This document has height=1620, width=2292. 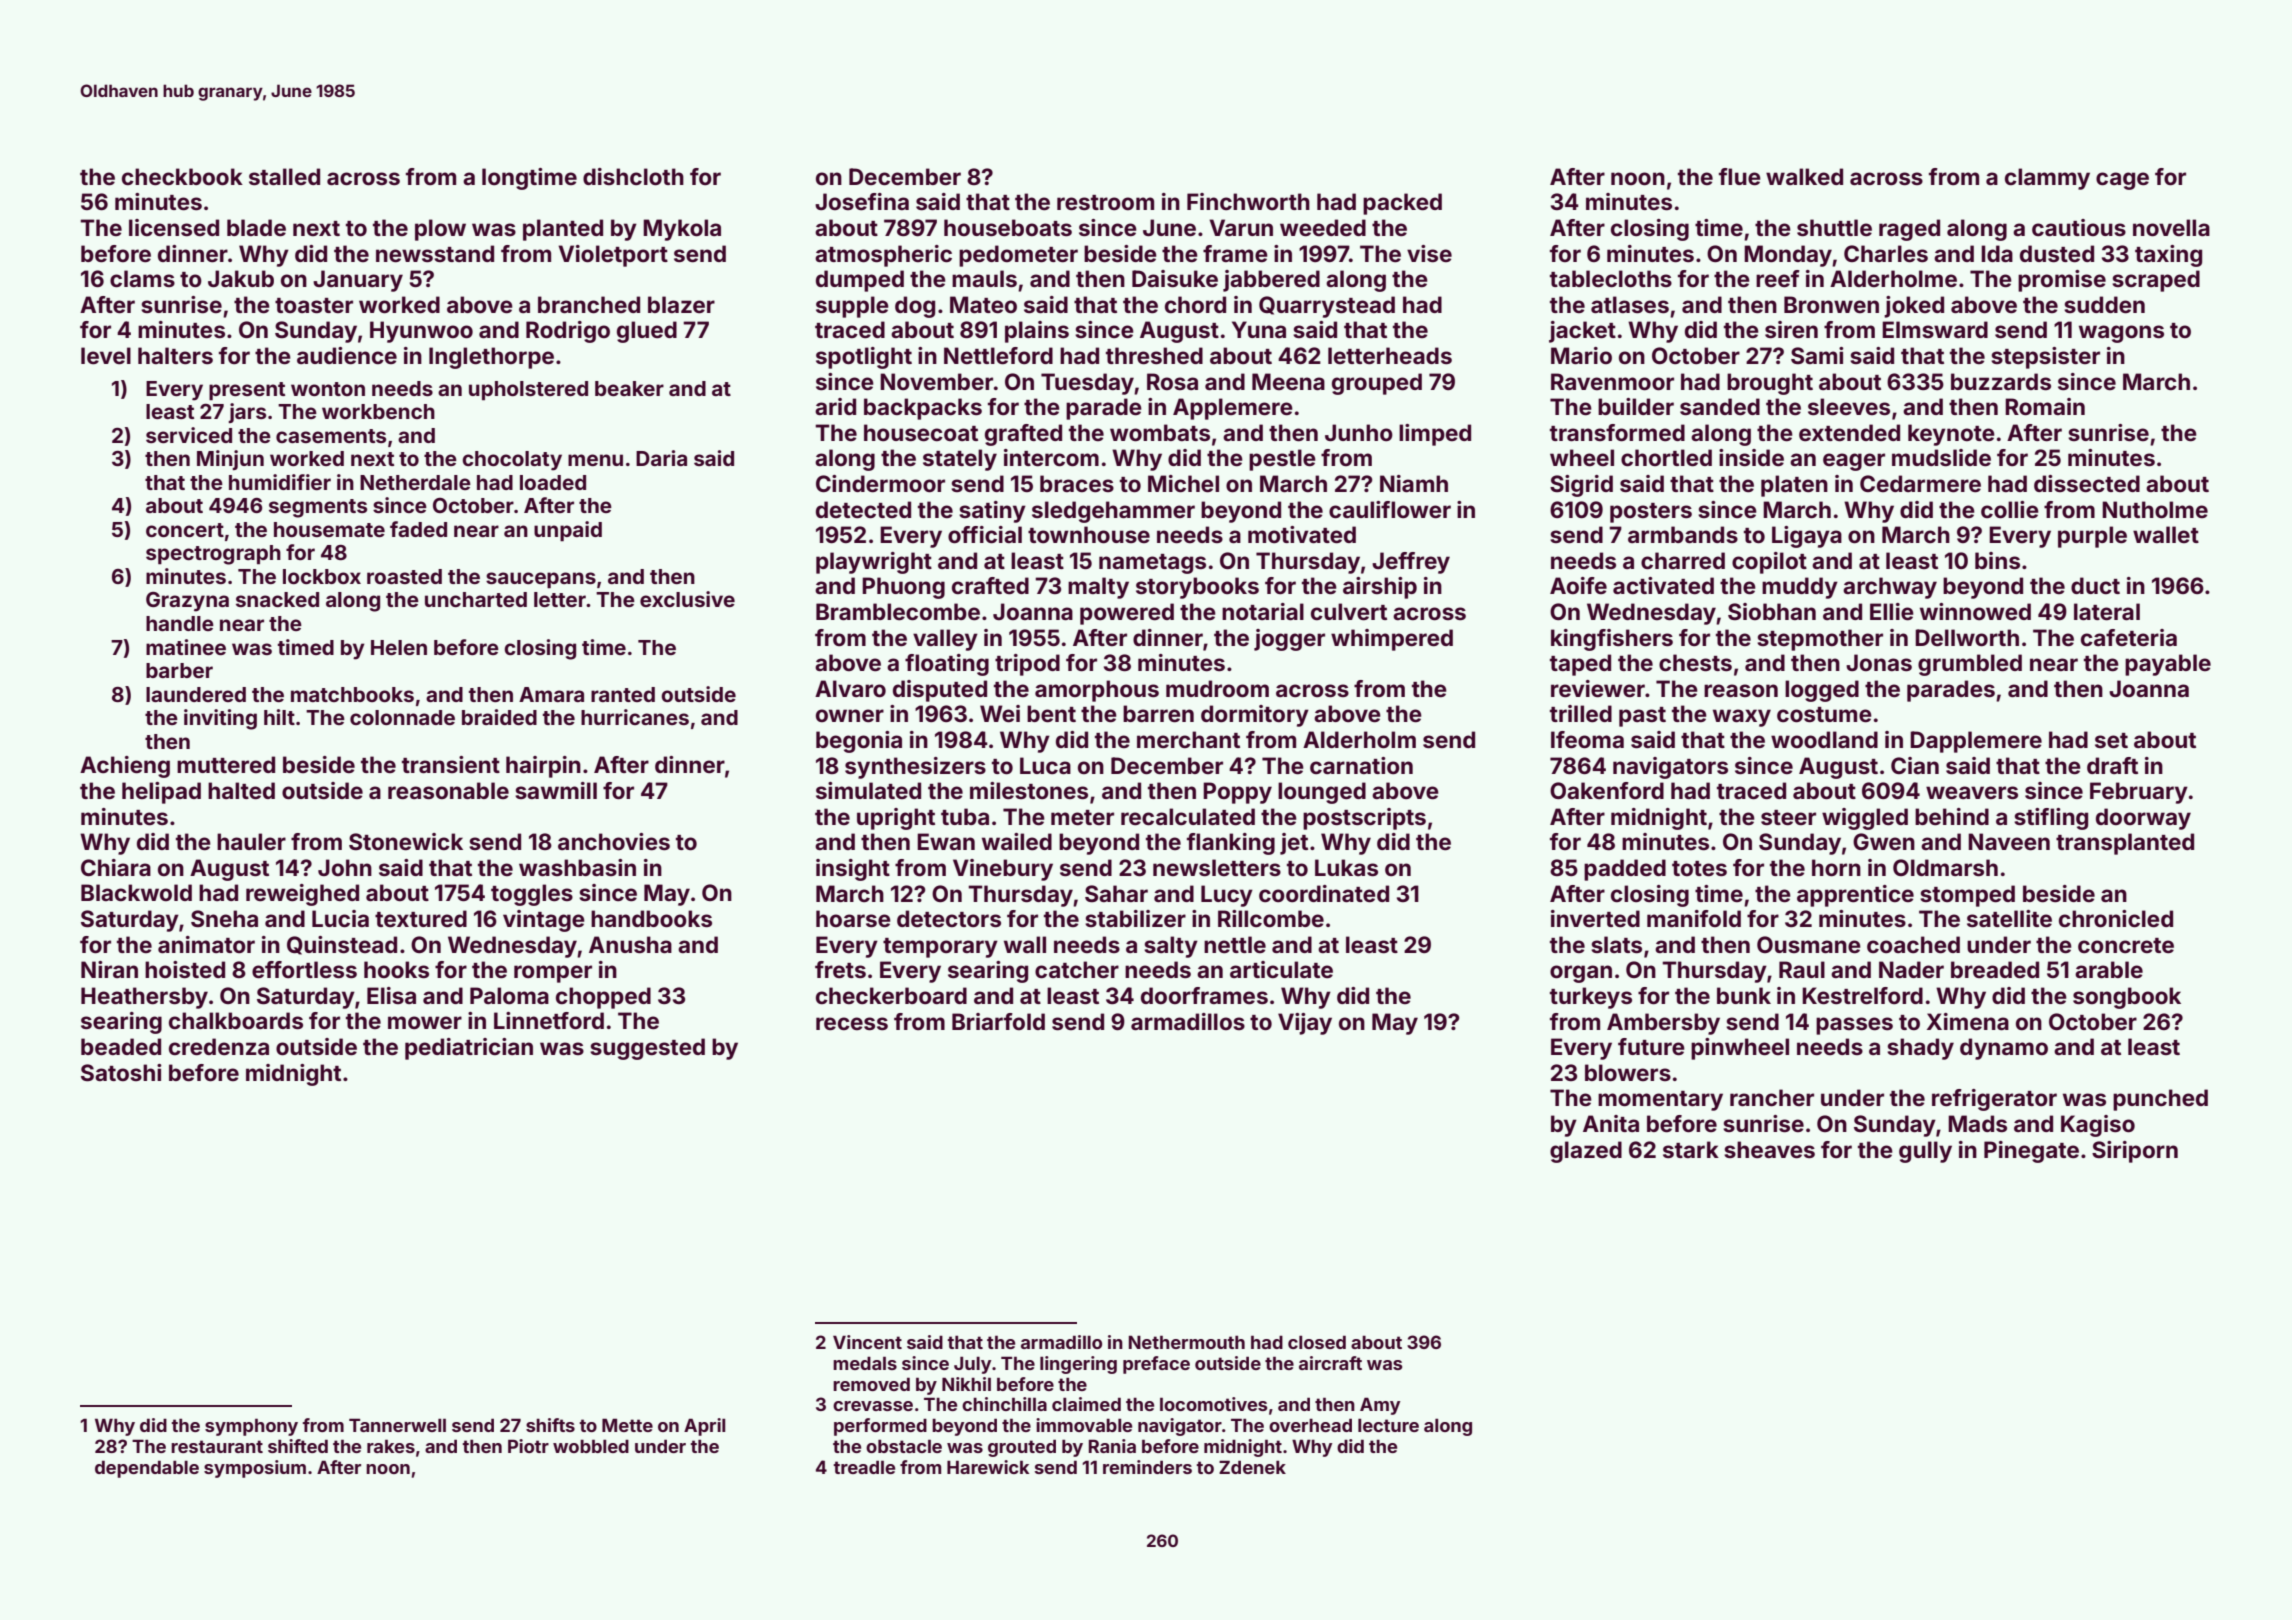 I want to click on postscripts, so click(x=1364, y=819).
